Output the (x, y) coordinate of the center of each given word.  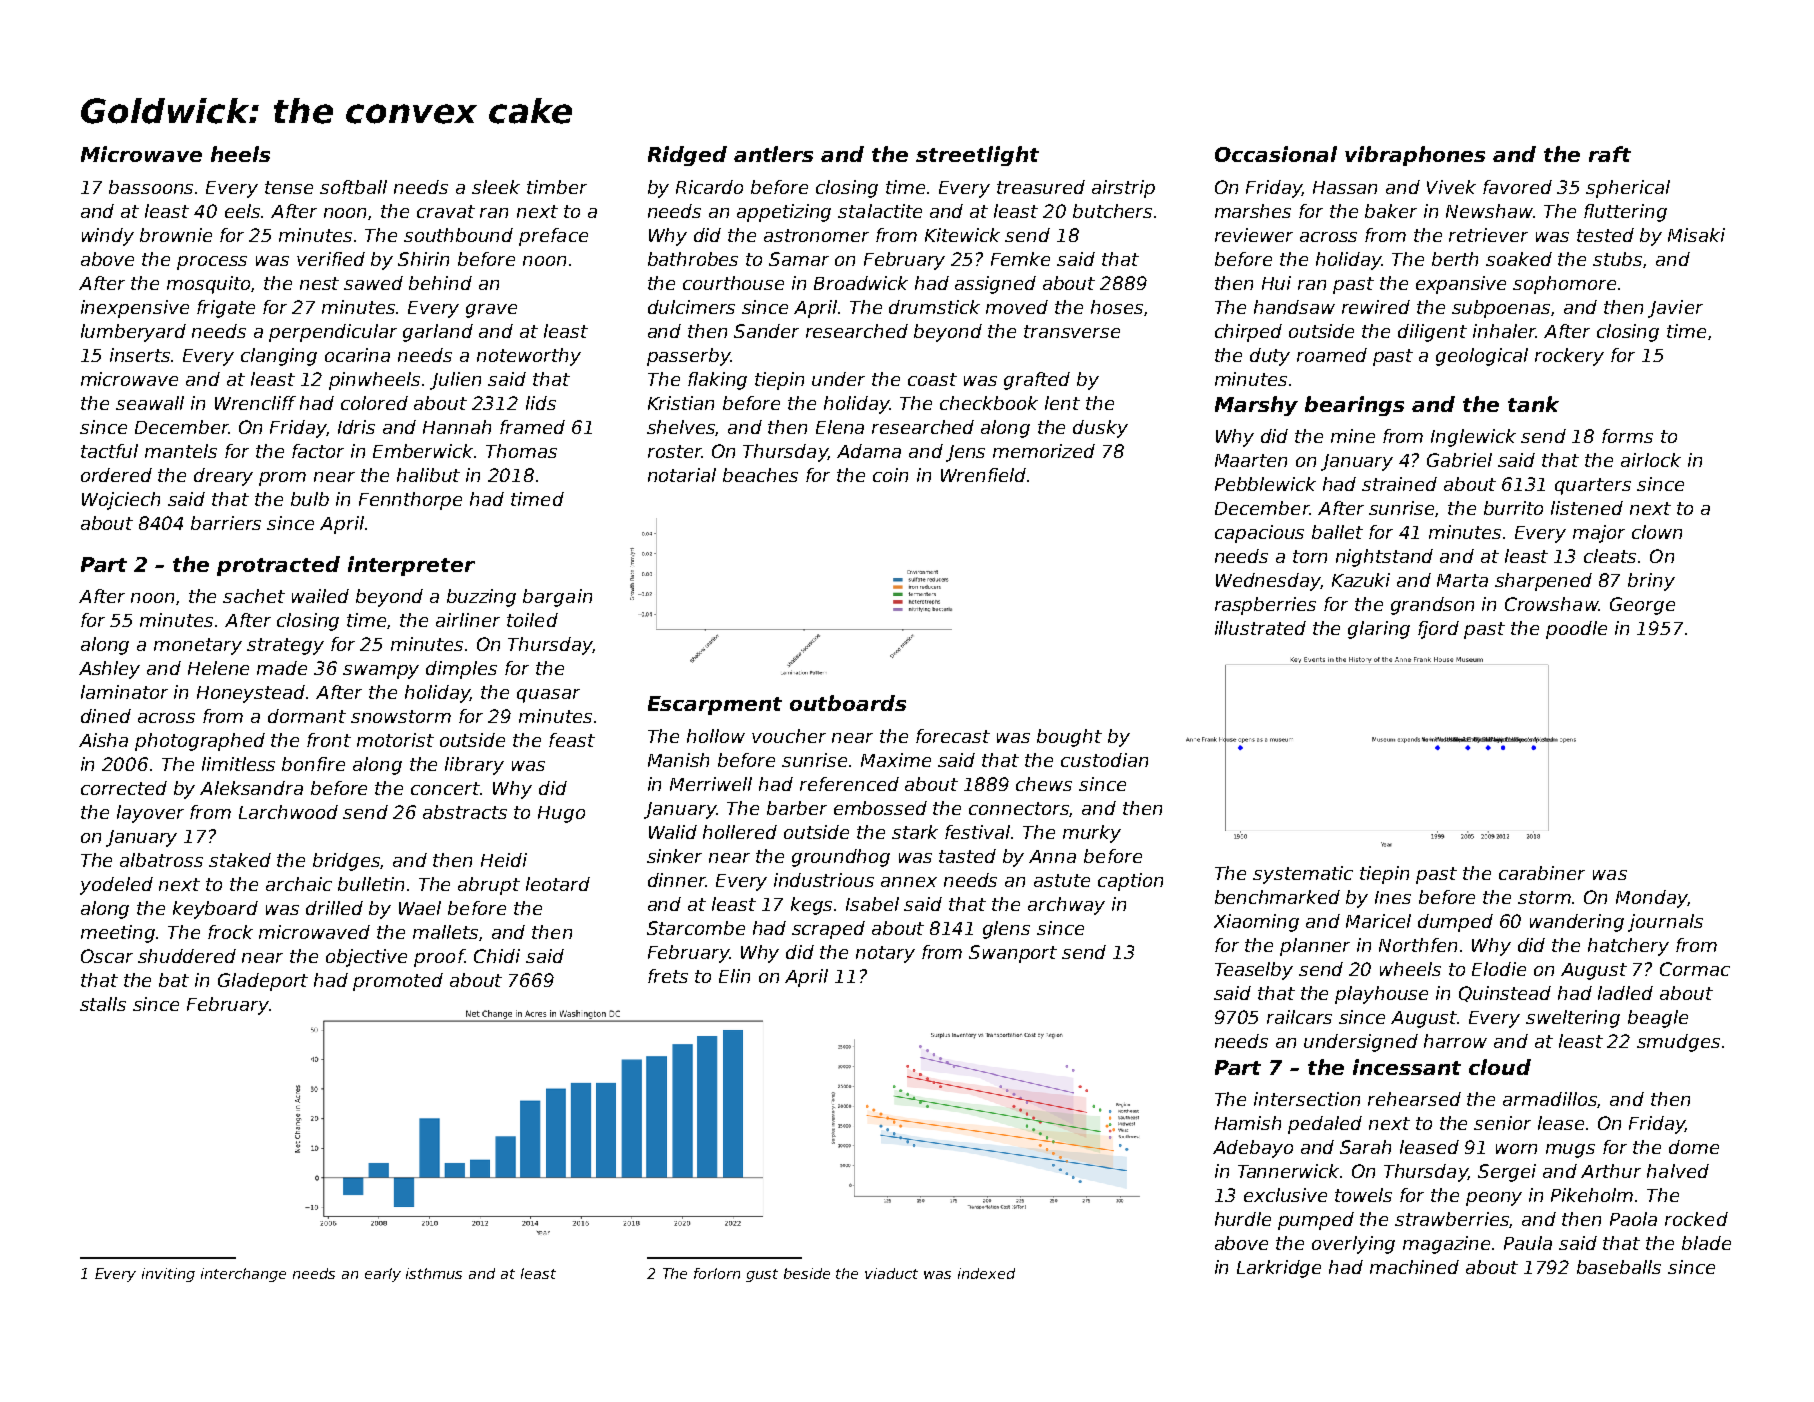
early (383, 1275)
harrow (1455, 1041)
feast (572, 740)
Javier (1675, 309)
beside (807, 1273)
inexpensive (135, 309)
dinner (677, 880)
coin (890, 475)
